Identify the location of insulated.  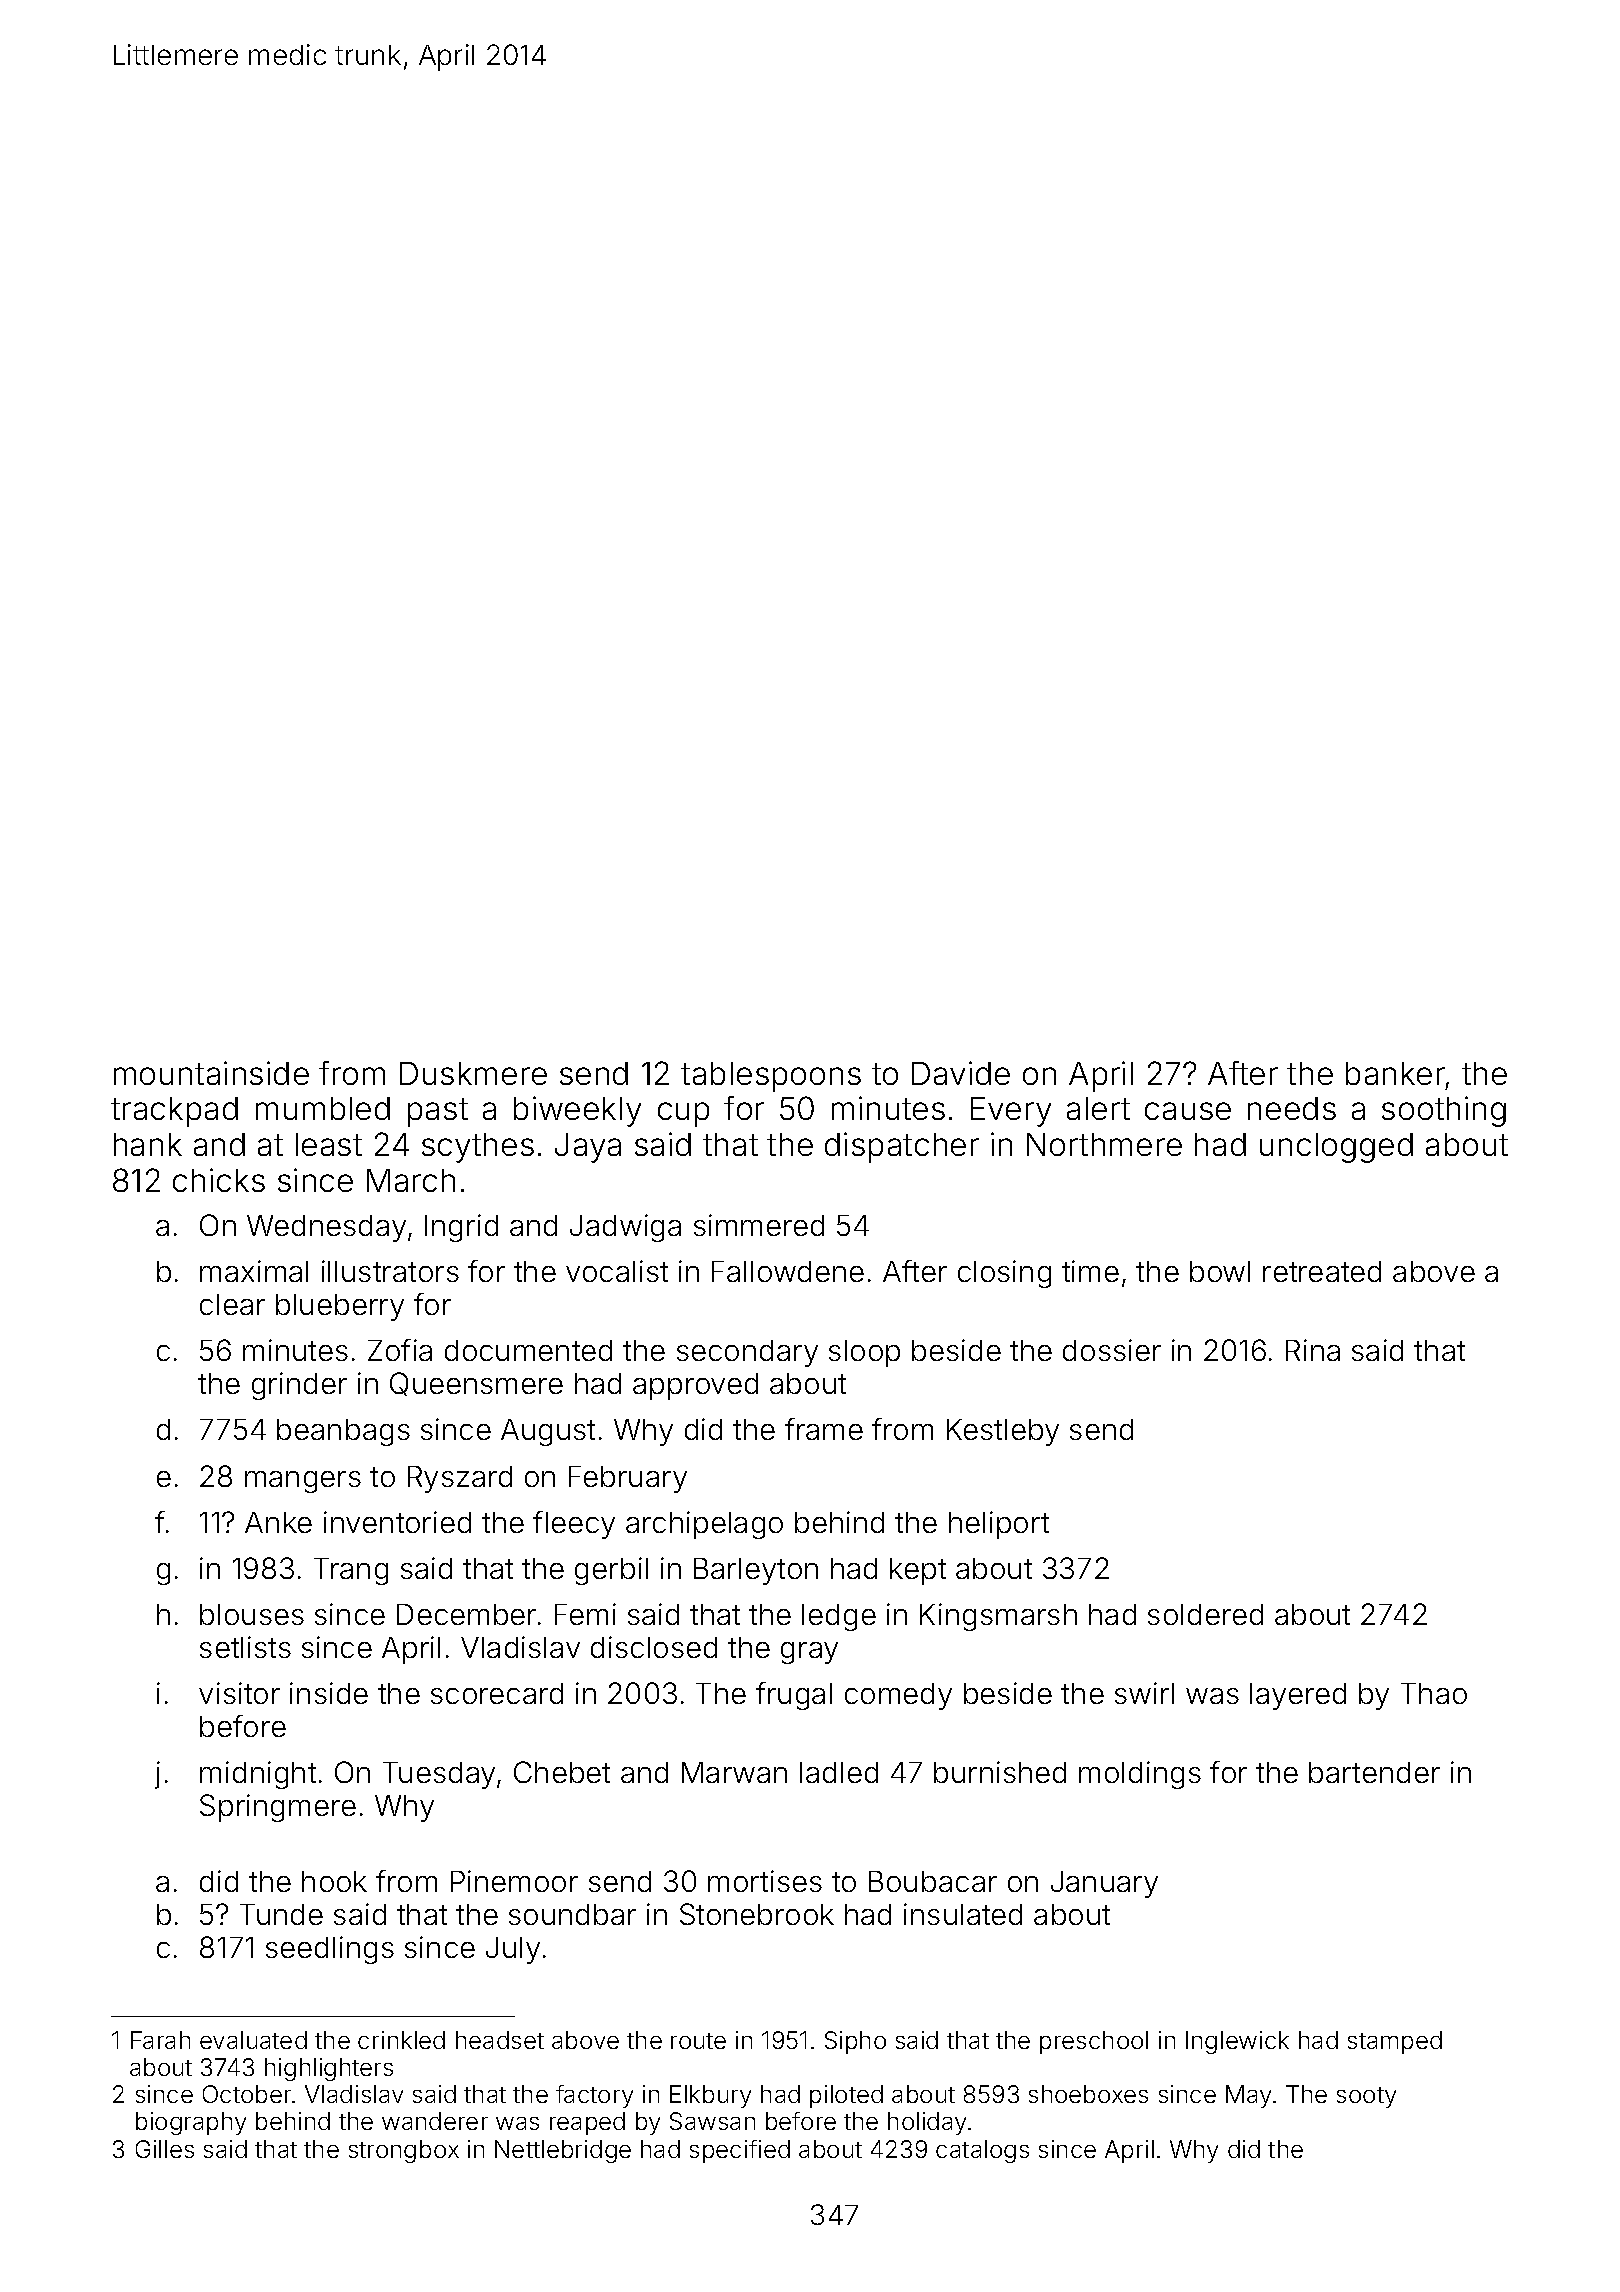
(963, 1914).
